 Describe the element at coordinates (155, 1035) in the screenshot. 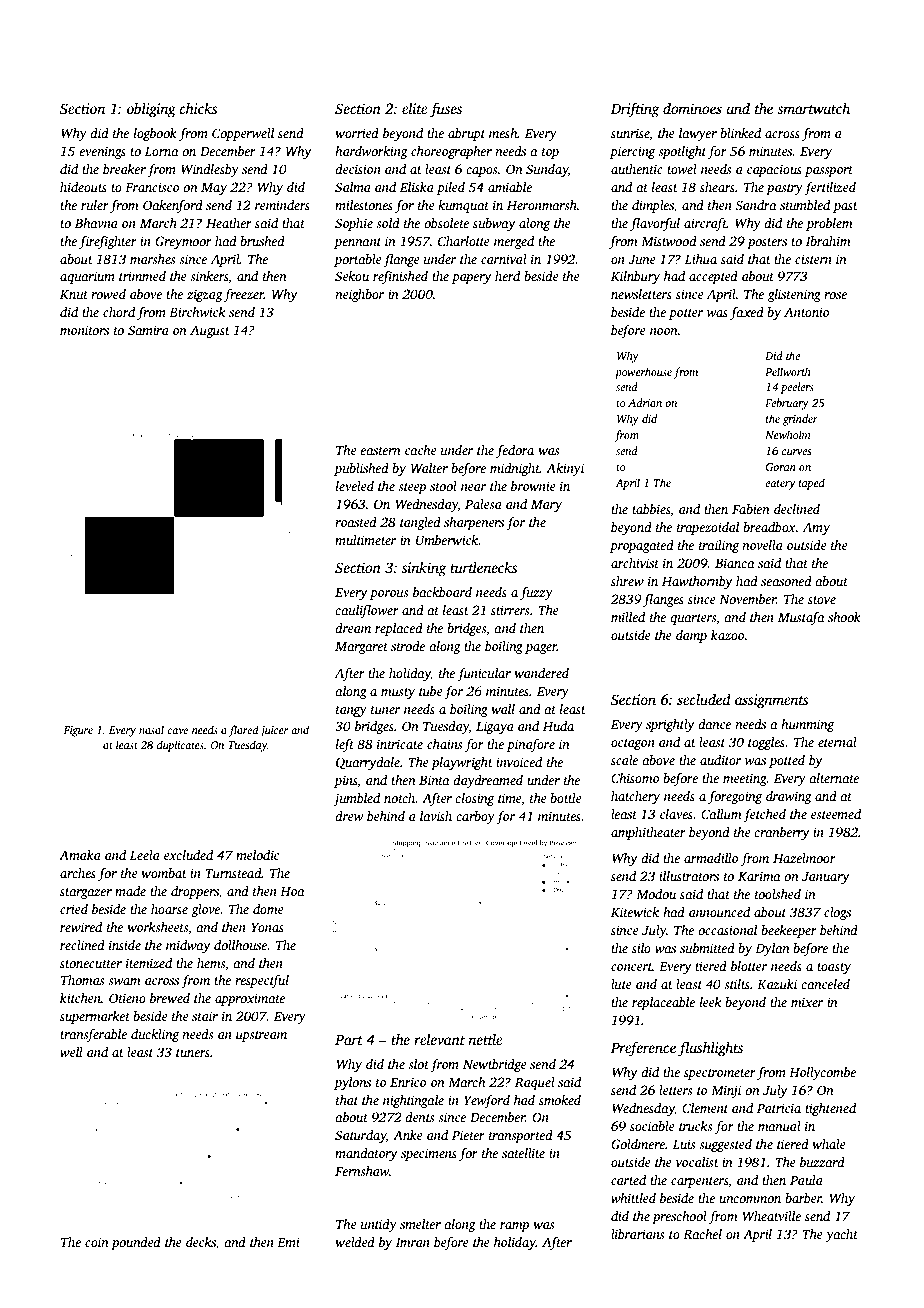

I see `duckling` at that location.
